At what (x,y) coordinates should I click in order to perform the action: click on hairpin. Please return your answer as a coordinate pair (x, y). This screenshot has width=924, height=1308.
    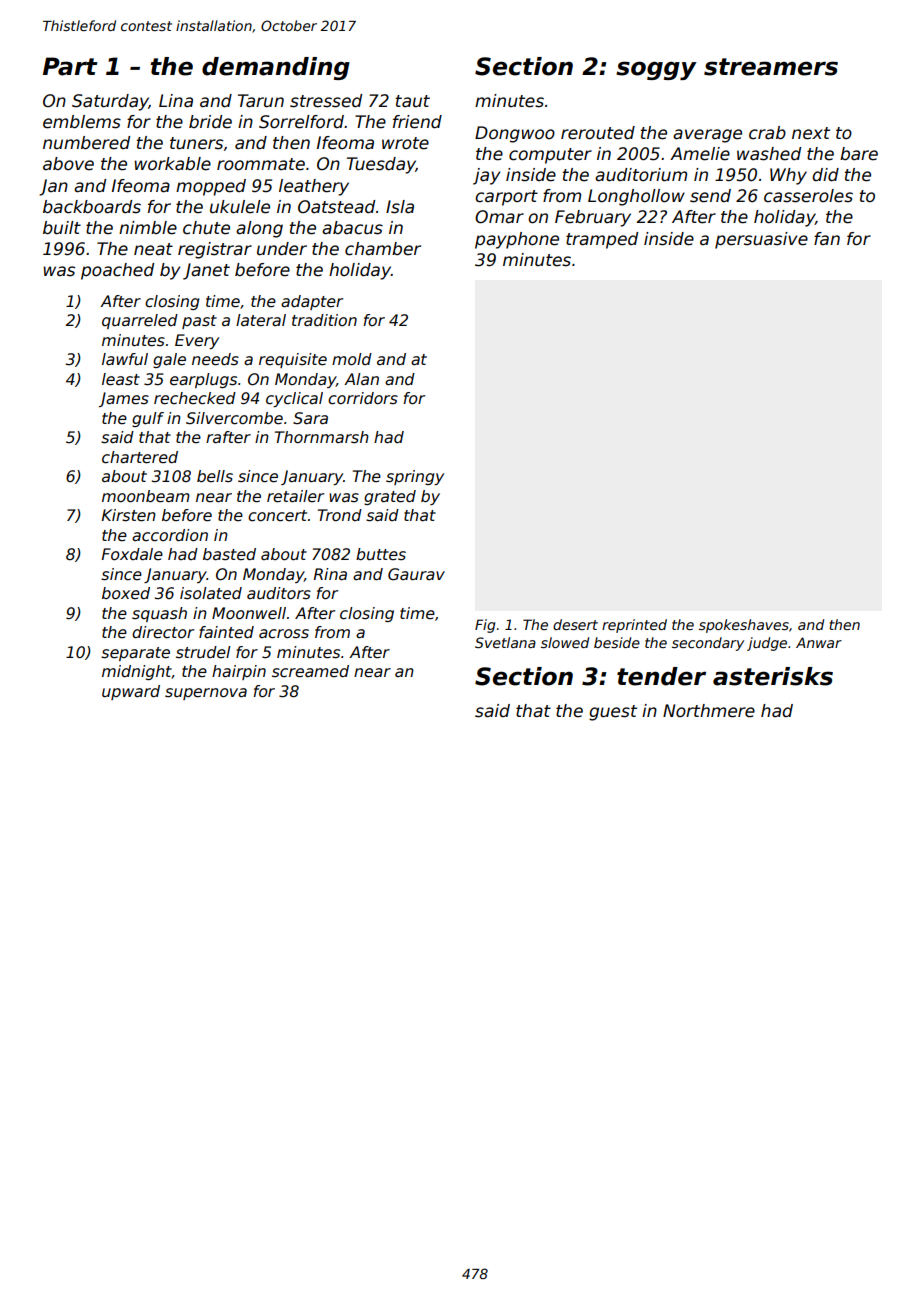
    Looking at the image, I should click on (239, 672).
